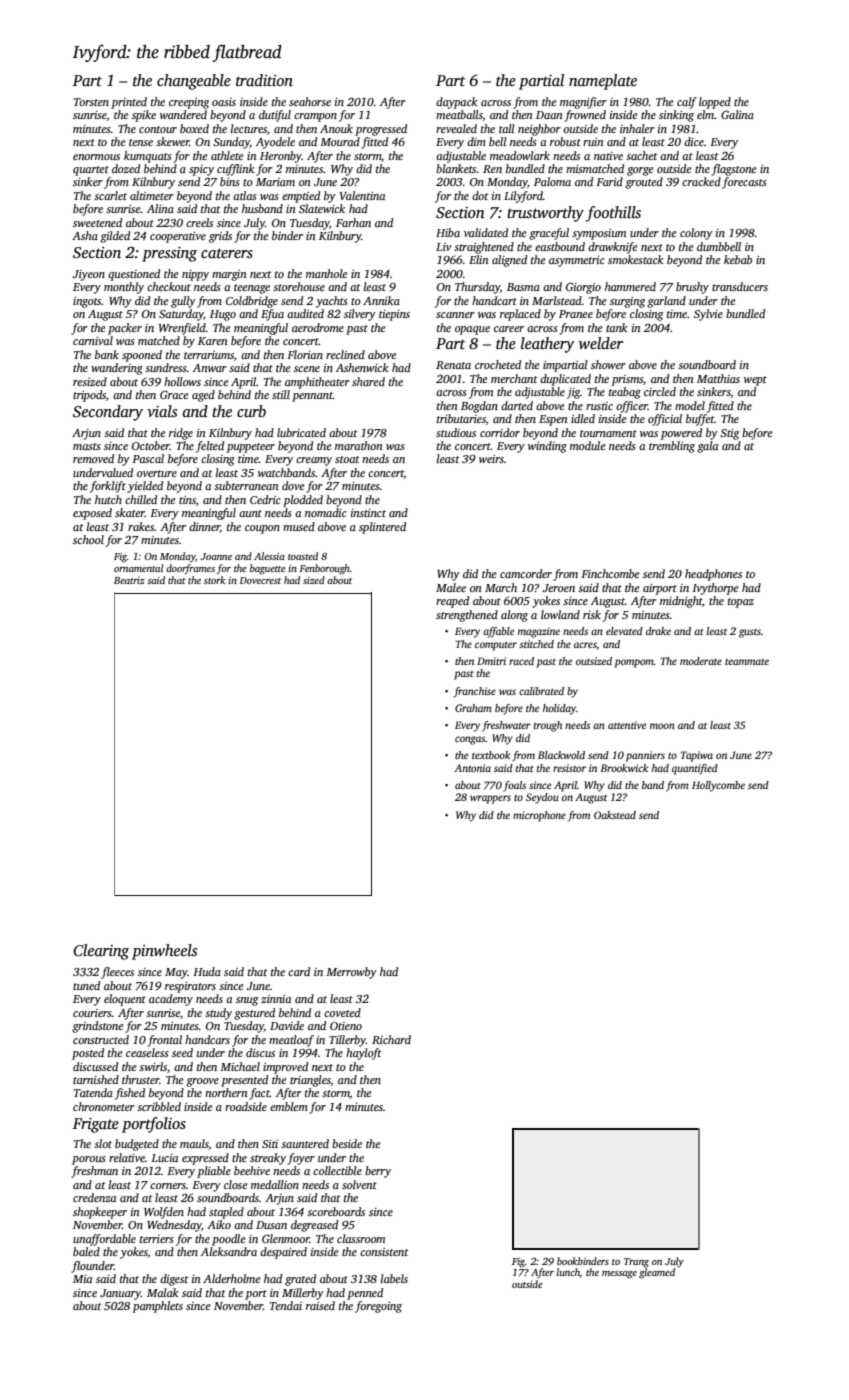 The image size is (849, 1400). I want to click on Hollycombe, so click(718, 786).
